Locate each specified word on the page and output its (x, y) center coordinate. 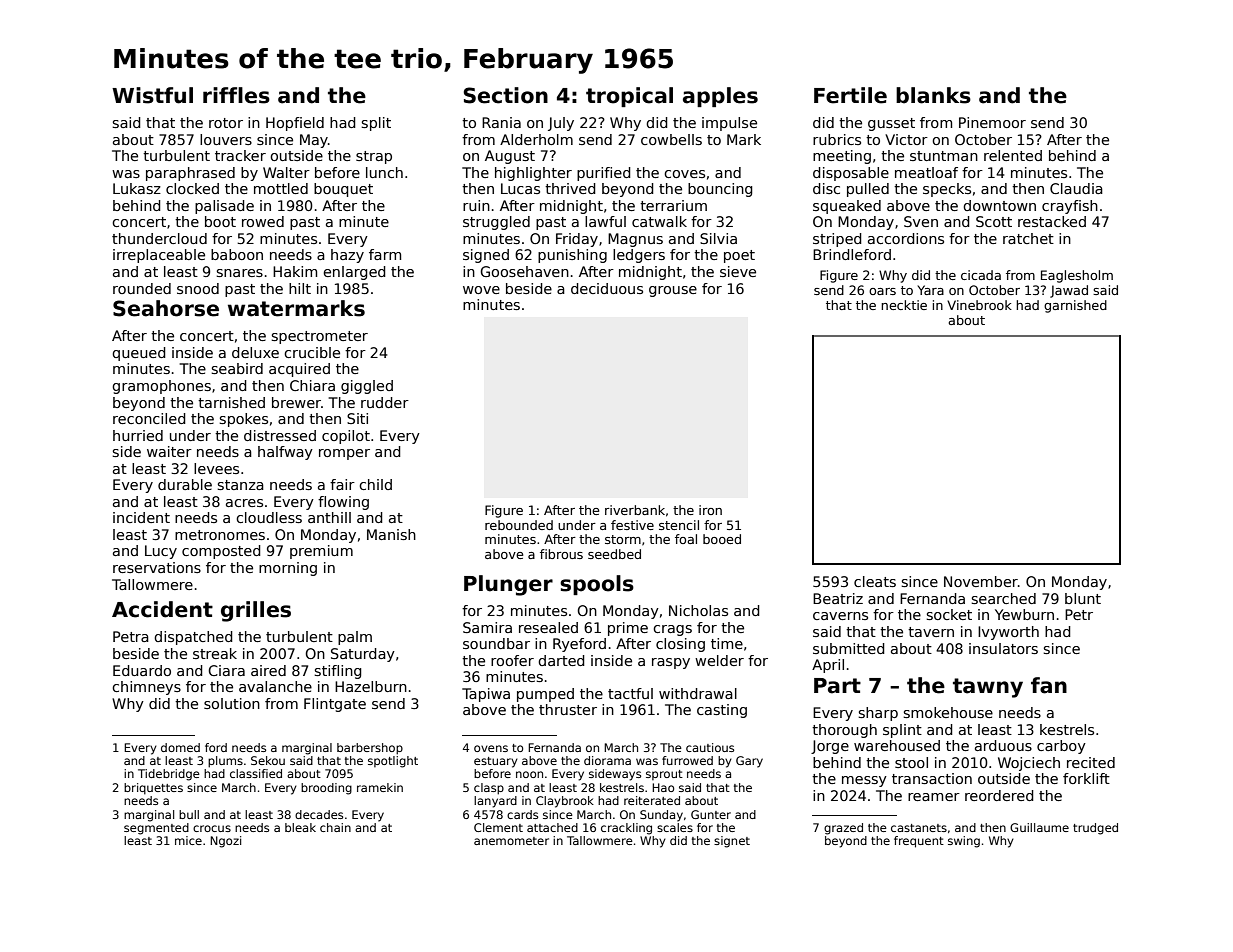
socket (949, 614)
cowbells (671, 139)
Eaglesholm (1077, 276)
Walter (286, 172)
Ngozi (225, 842)
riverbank (635, 510)
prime (628, 629)
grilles (256, 611)
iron (710, 510)
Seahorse (166, 308)
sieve (738, 271)
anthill (329, 517)
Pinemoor (992, 122)
